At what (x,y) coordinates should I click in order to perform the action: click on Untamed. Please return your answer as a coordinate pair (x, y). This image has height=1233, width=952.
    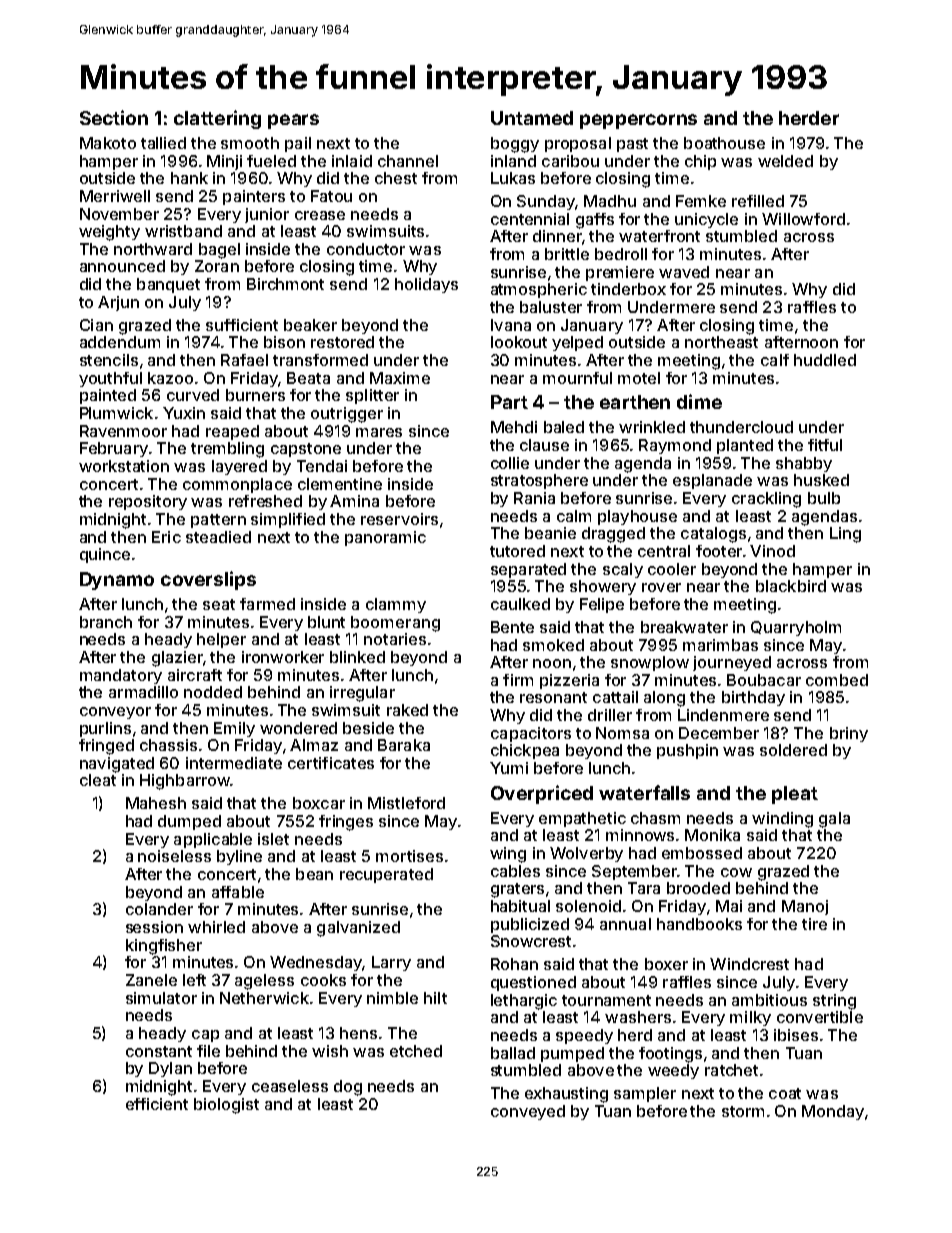
    Looking at the image, I should click on (532, 118).
